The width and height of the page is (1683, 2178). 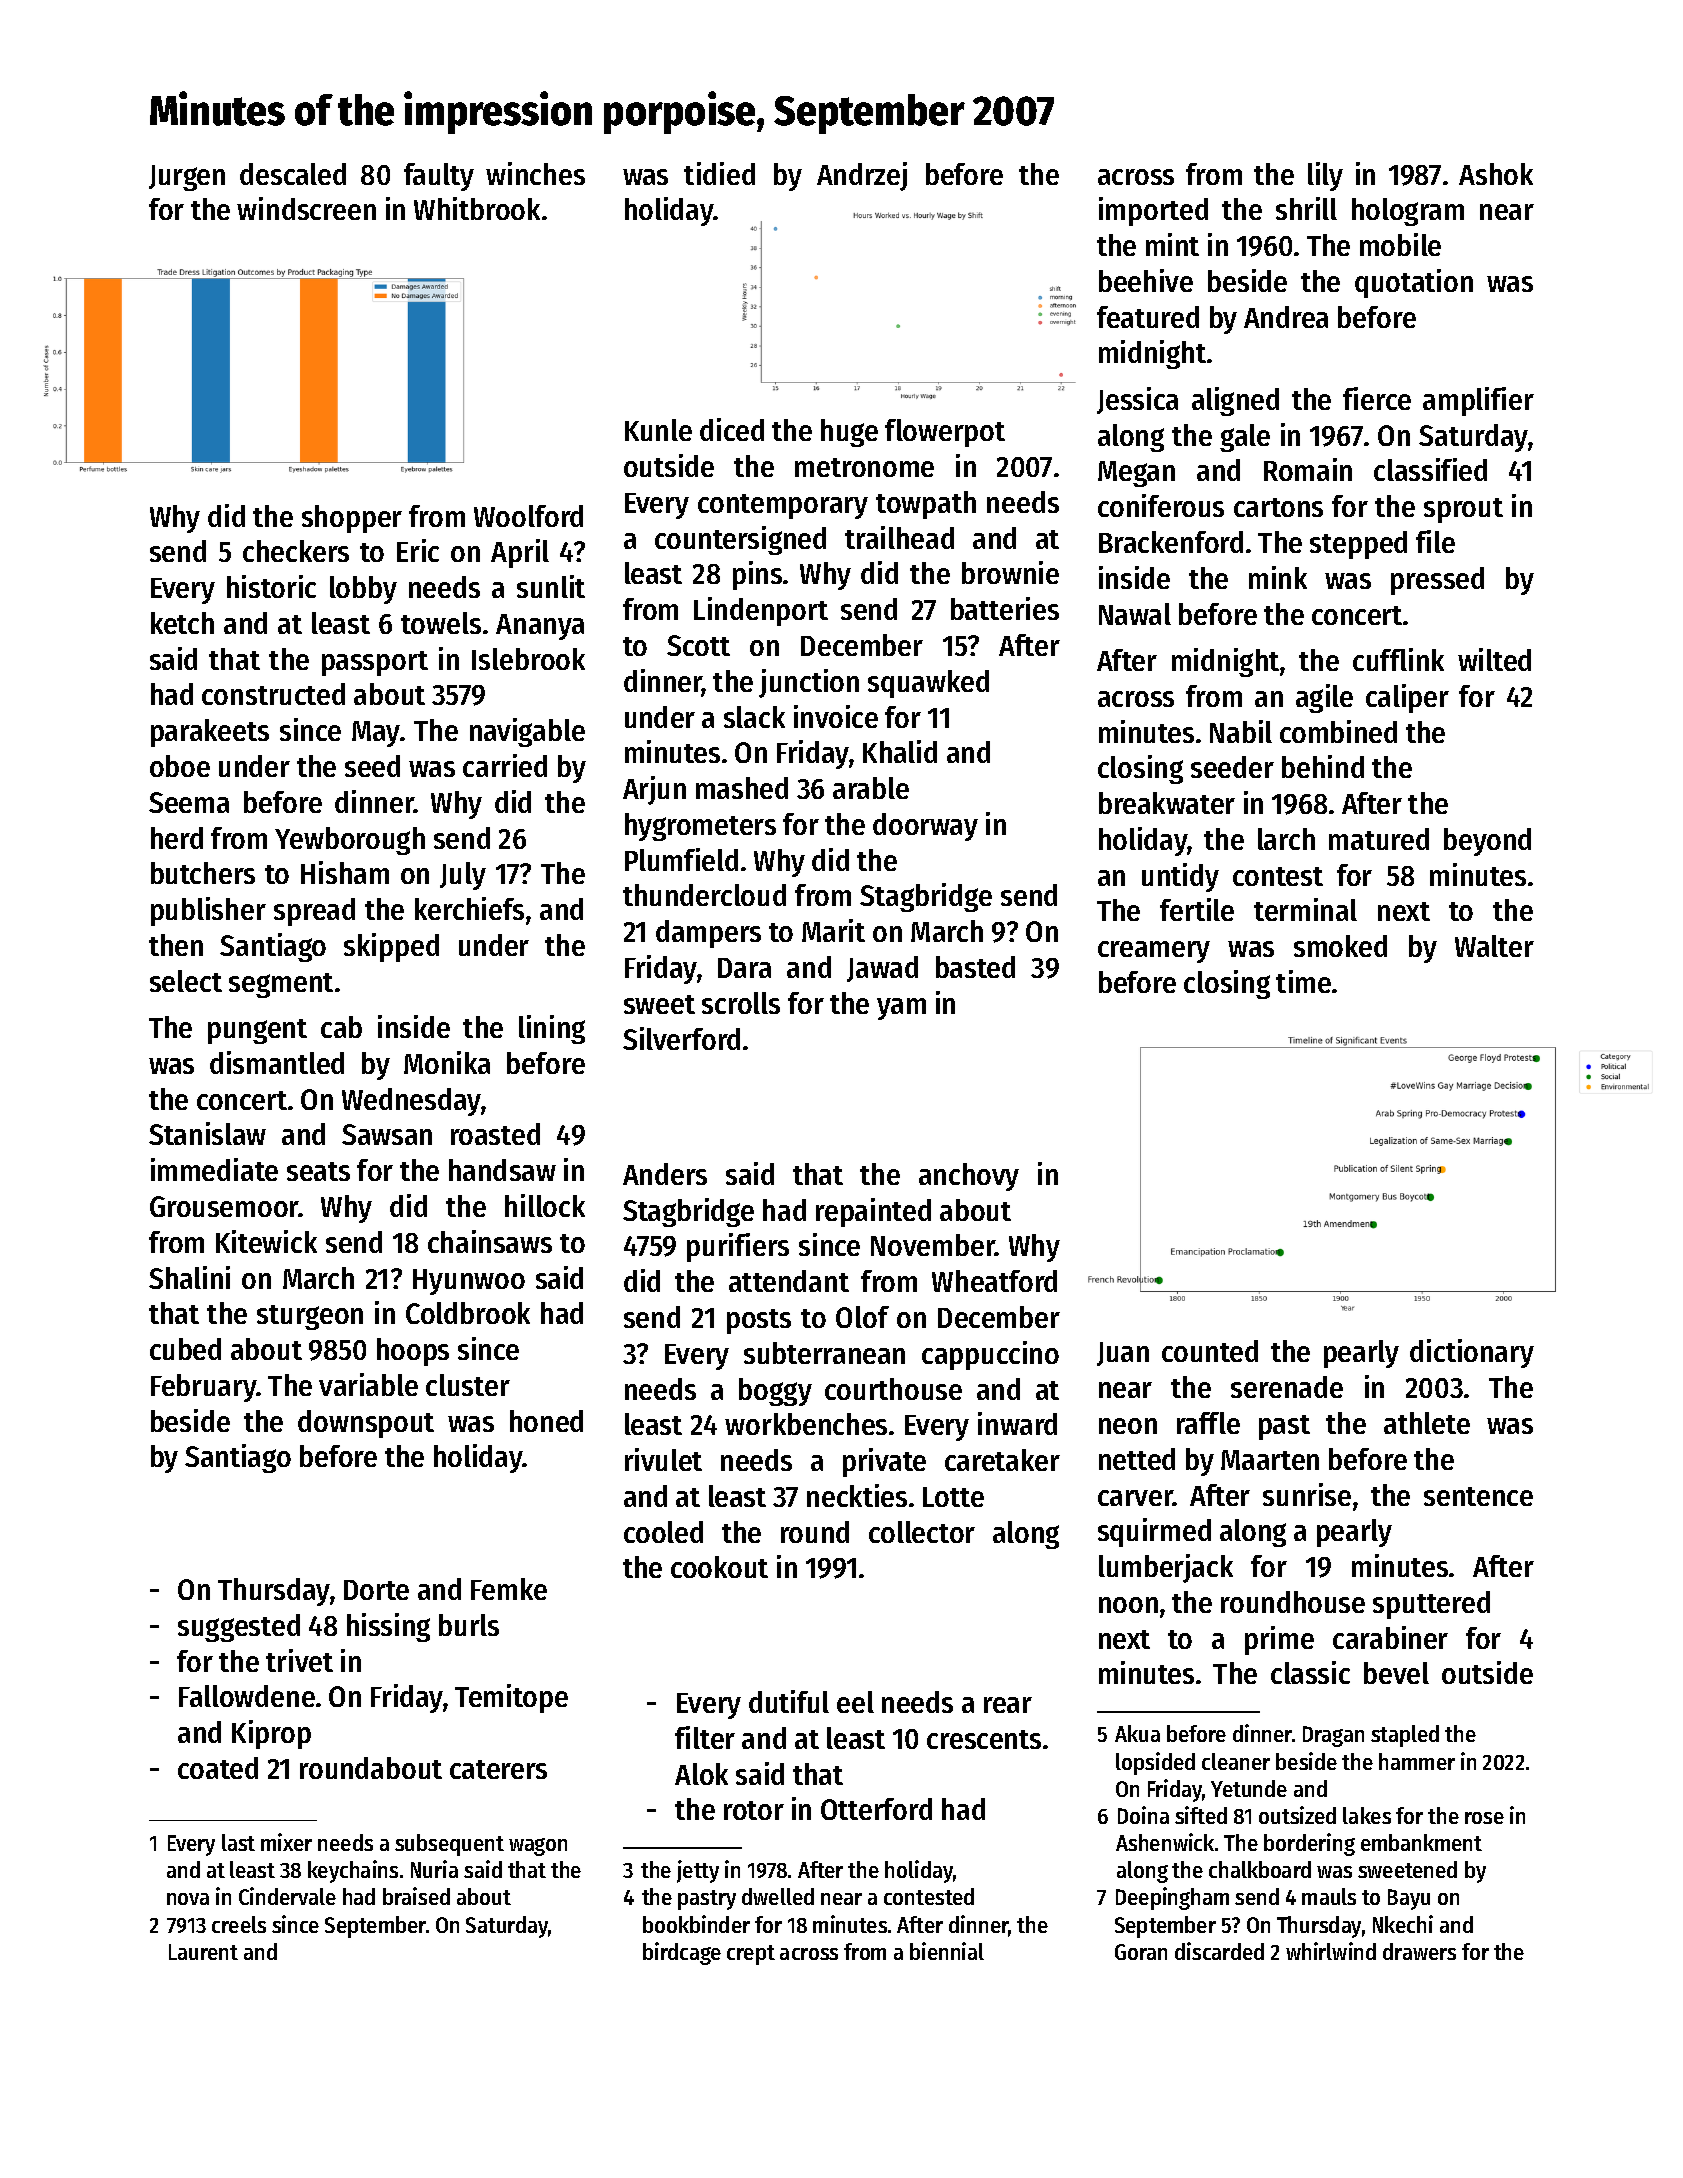 I want to click on creels, so click(x=239, y=1924).
